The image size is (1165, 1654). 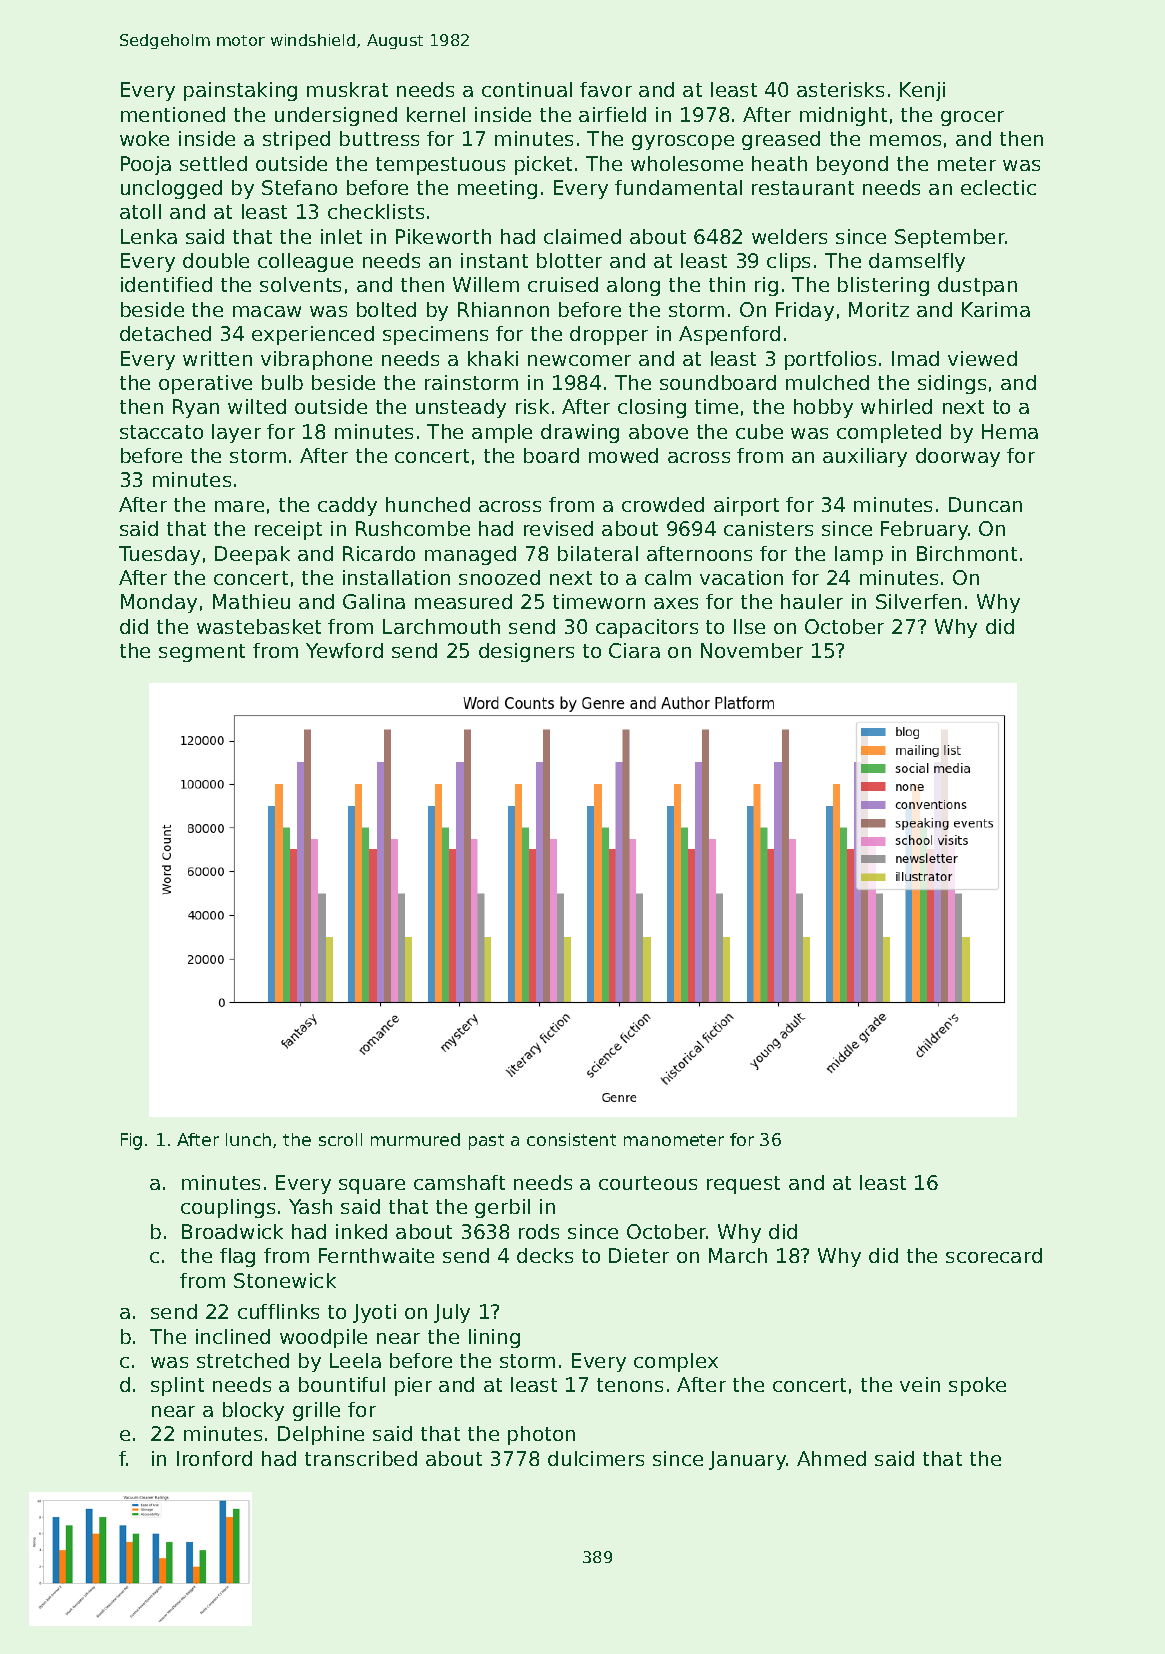 What do you see at coordinates (355, 1360) in the page?
I see `Leela` at bounding box center [355, 1360].
